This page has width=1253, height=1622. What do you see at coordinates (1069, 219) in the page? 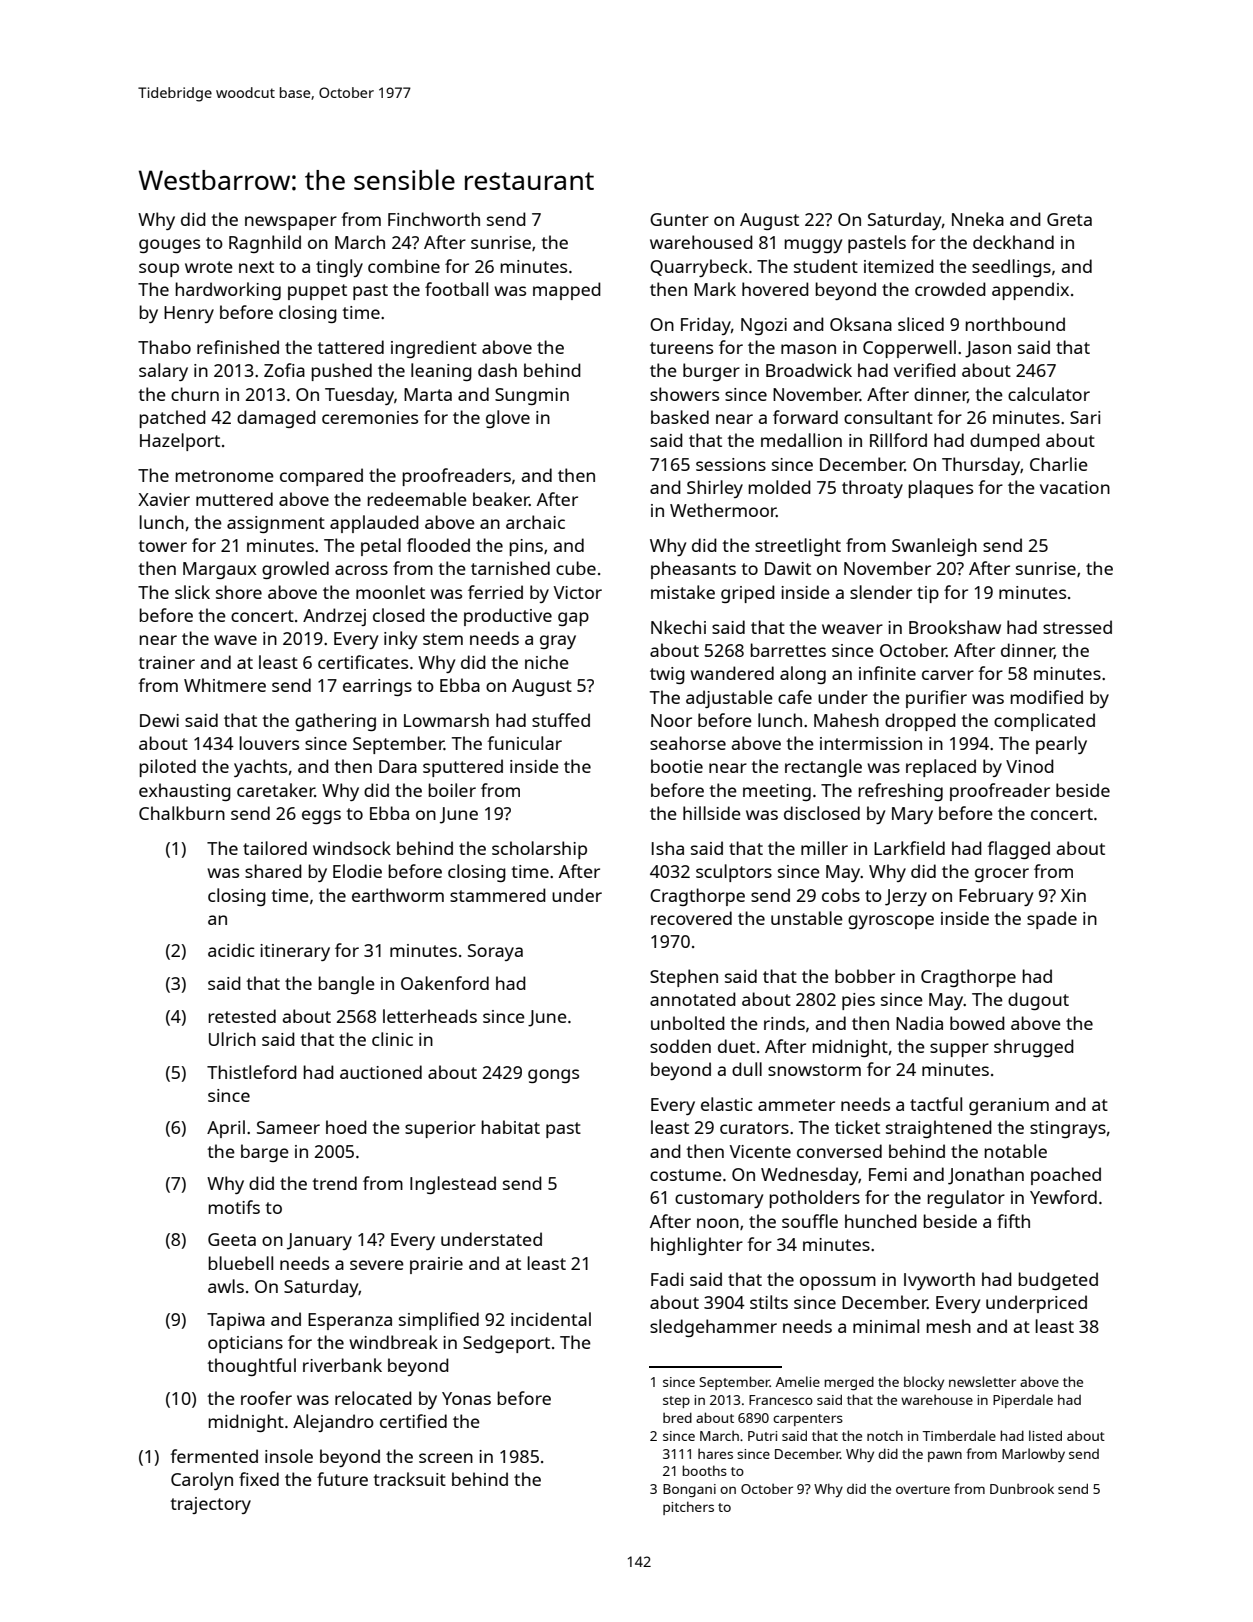
I see `Greta` at bounding box center [1069, 219].
